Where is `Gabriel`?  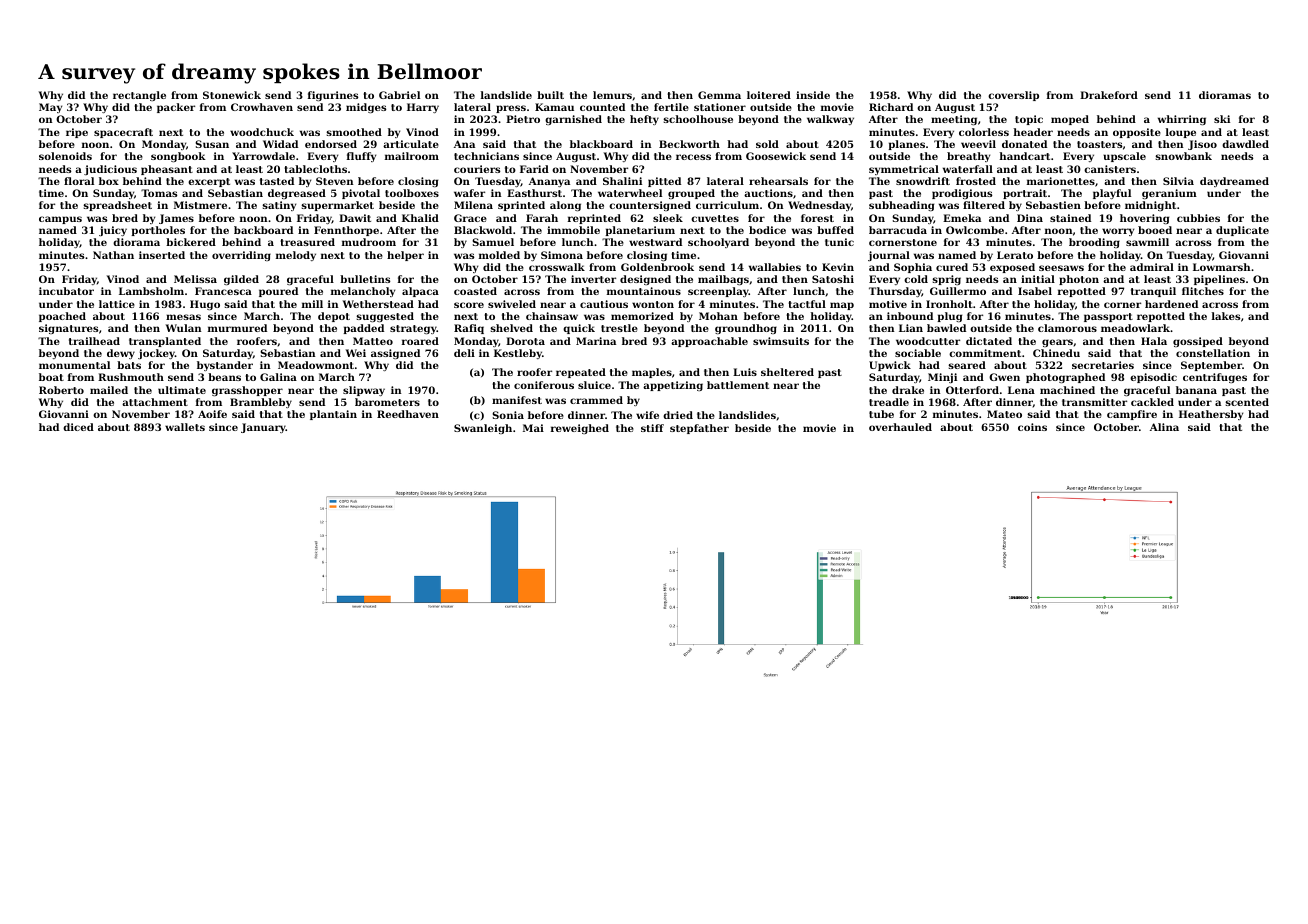
Gabriel is located at coordinates (399, 95).
